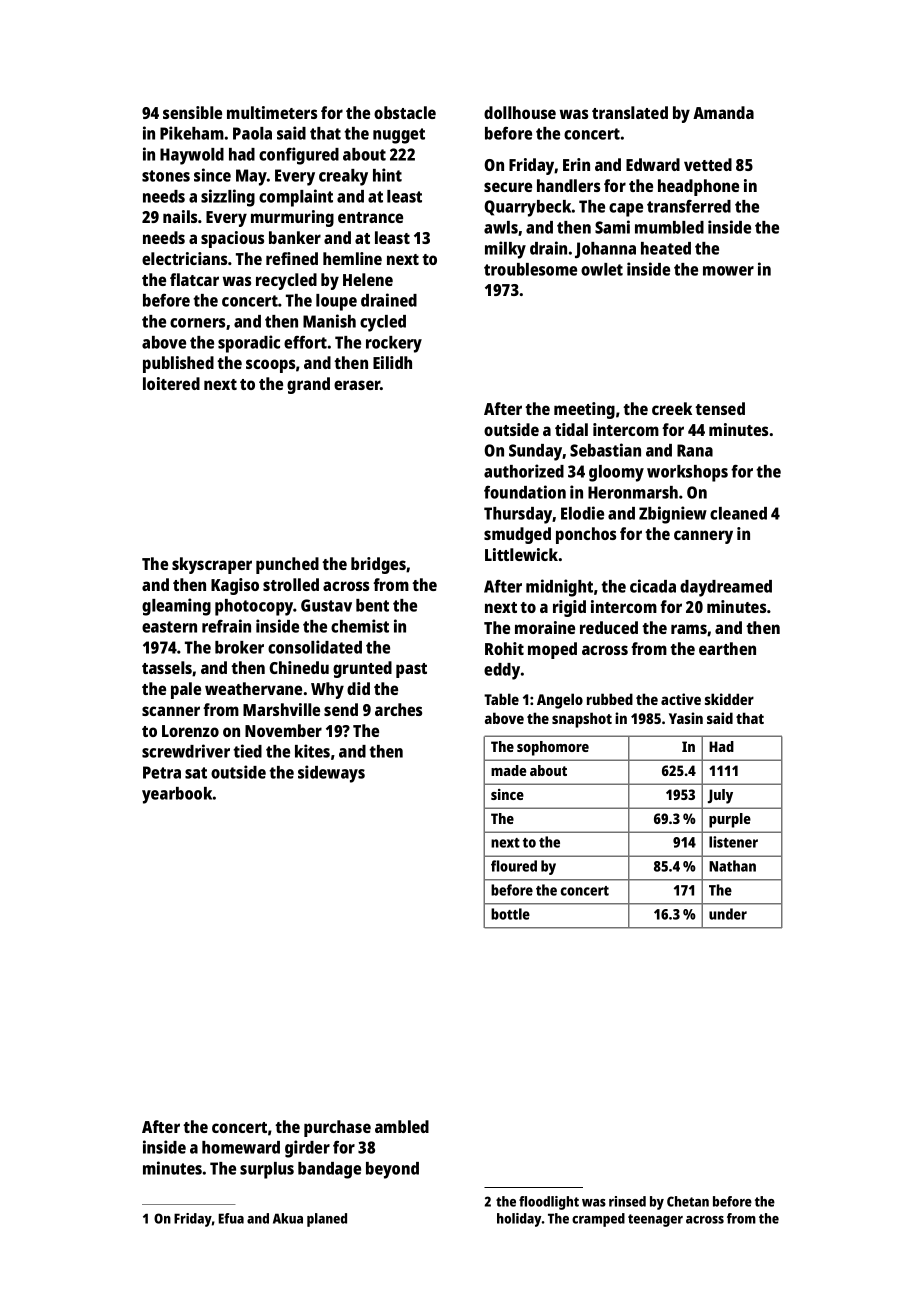  I want to click on cicada, so click(653, 586).
